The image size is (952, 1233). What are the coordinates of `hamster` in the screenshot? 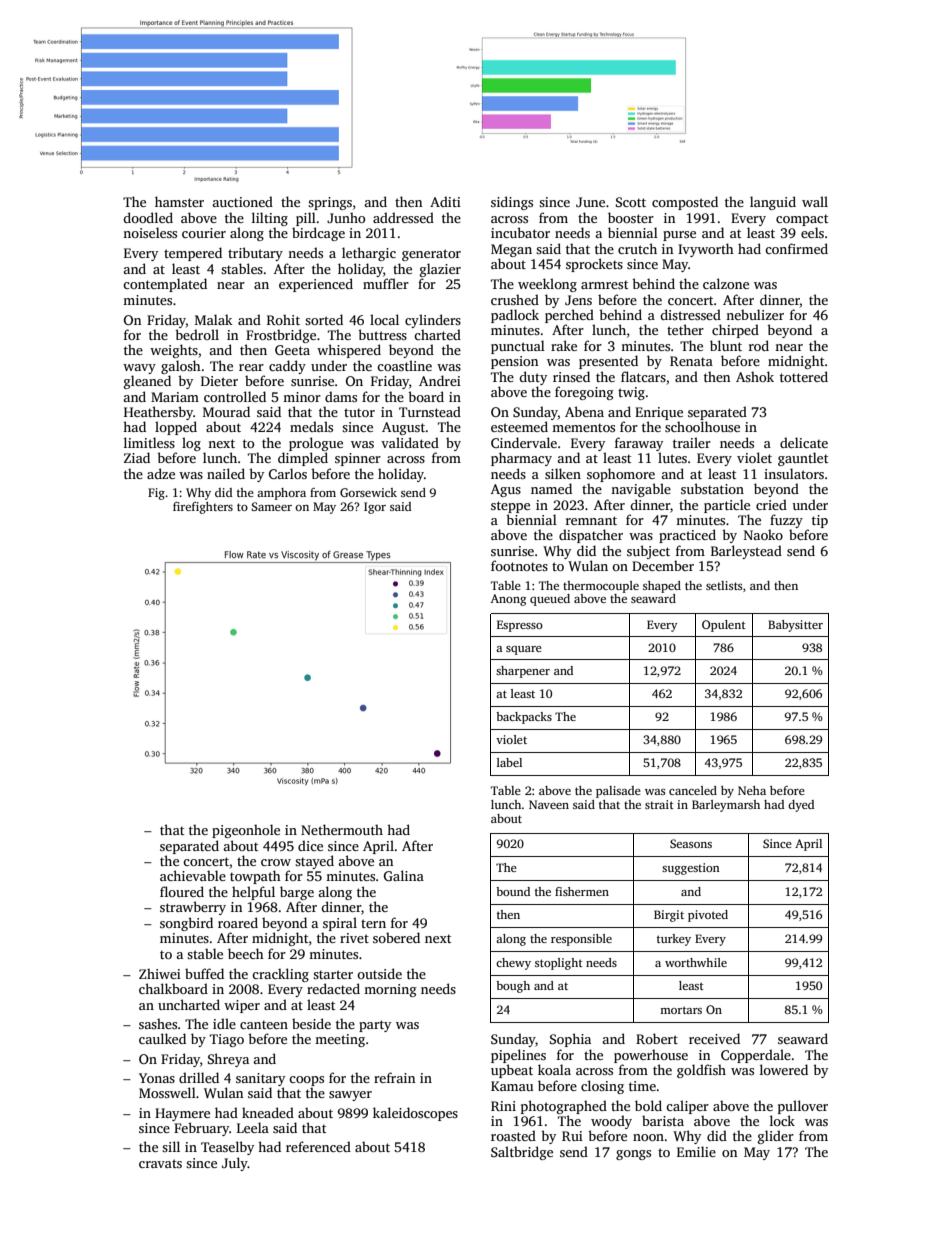 It's located at (179, 201).
